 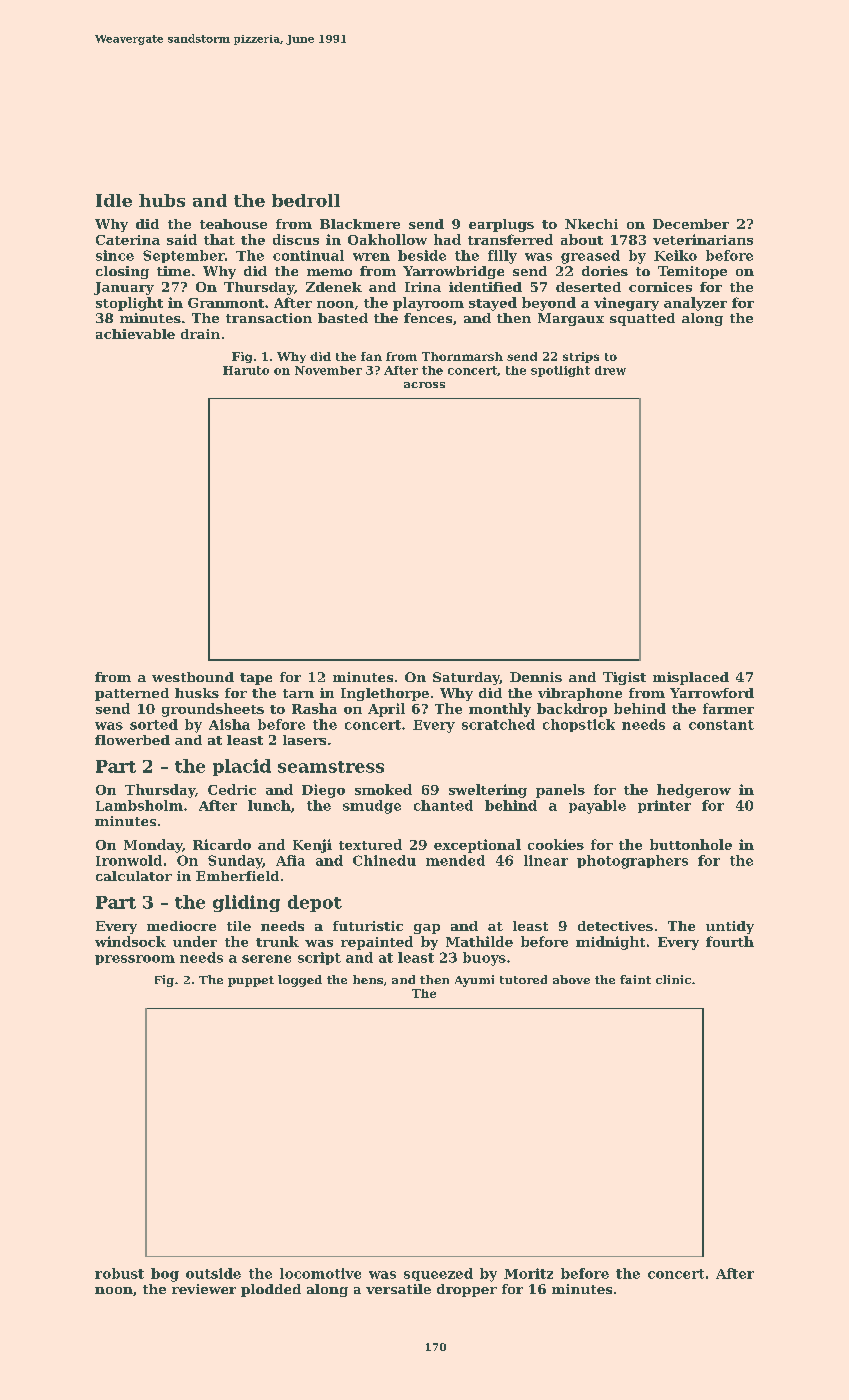 What do you see at coordinates (213, 1273) in the screenshot?
I see `outside` at bounding box center [213, 1273].
